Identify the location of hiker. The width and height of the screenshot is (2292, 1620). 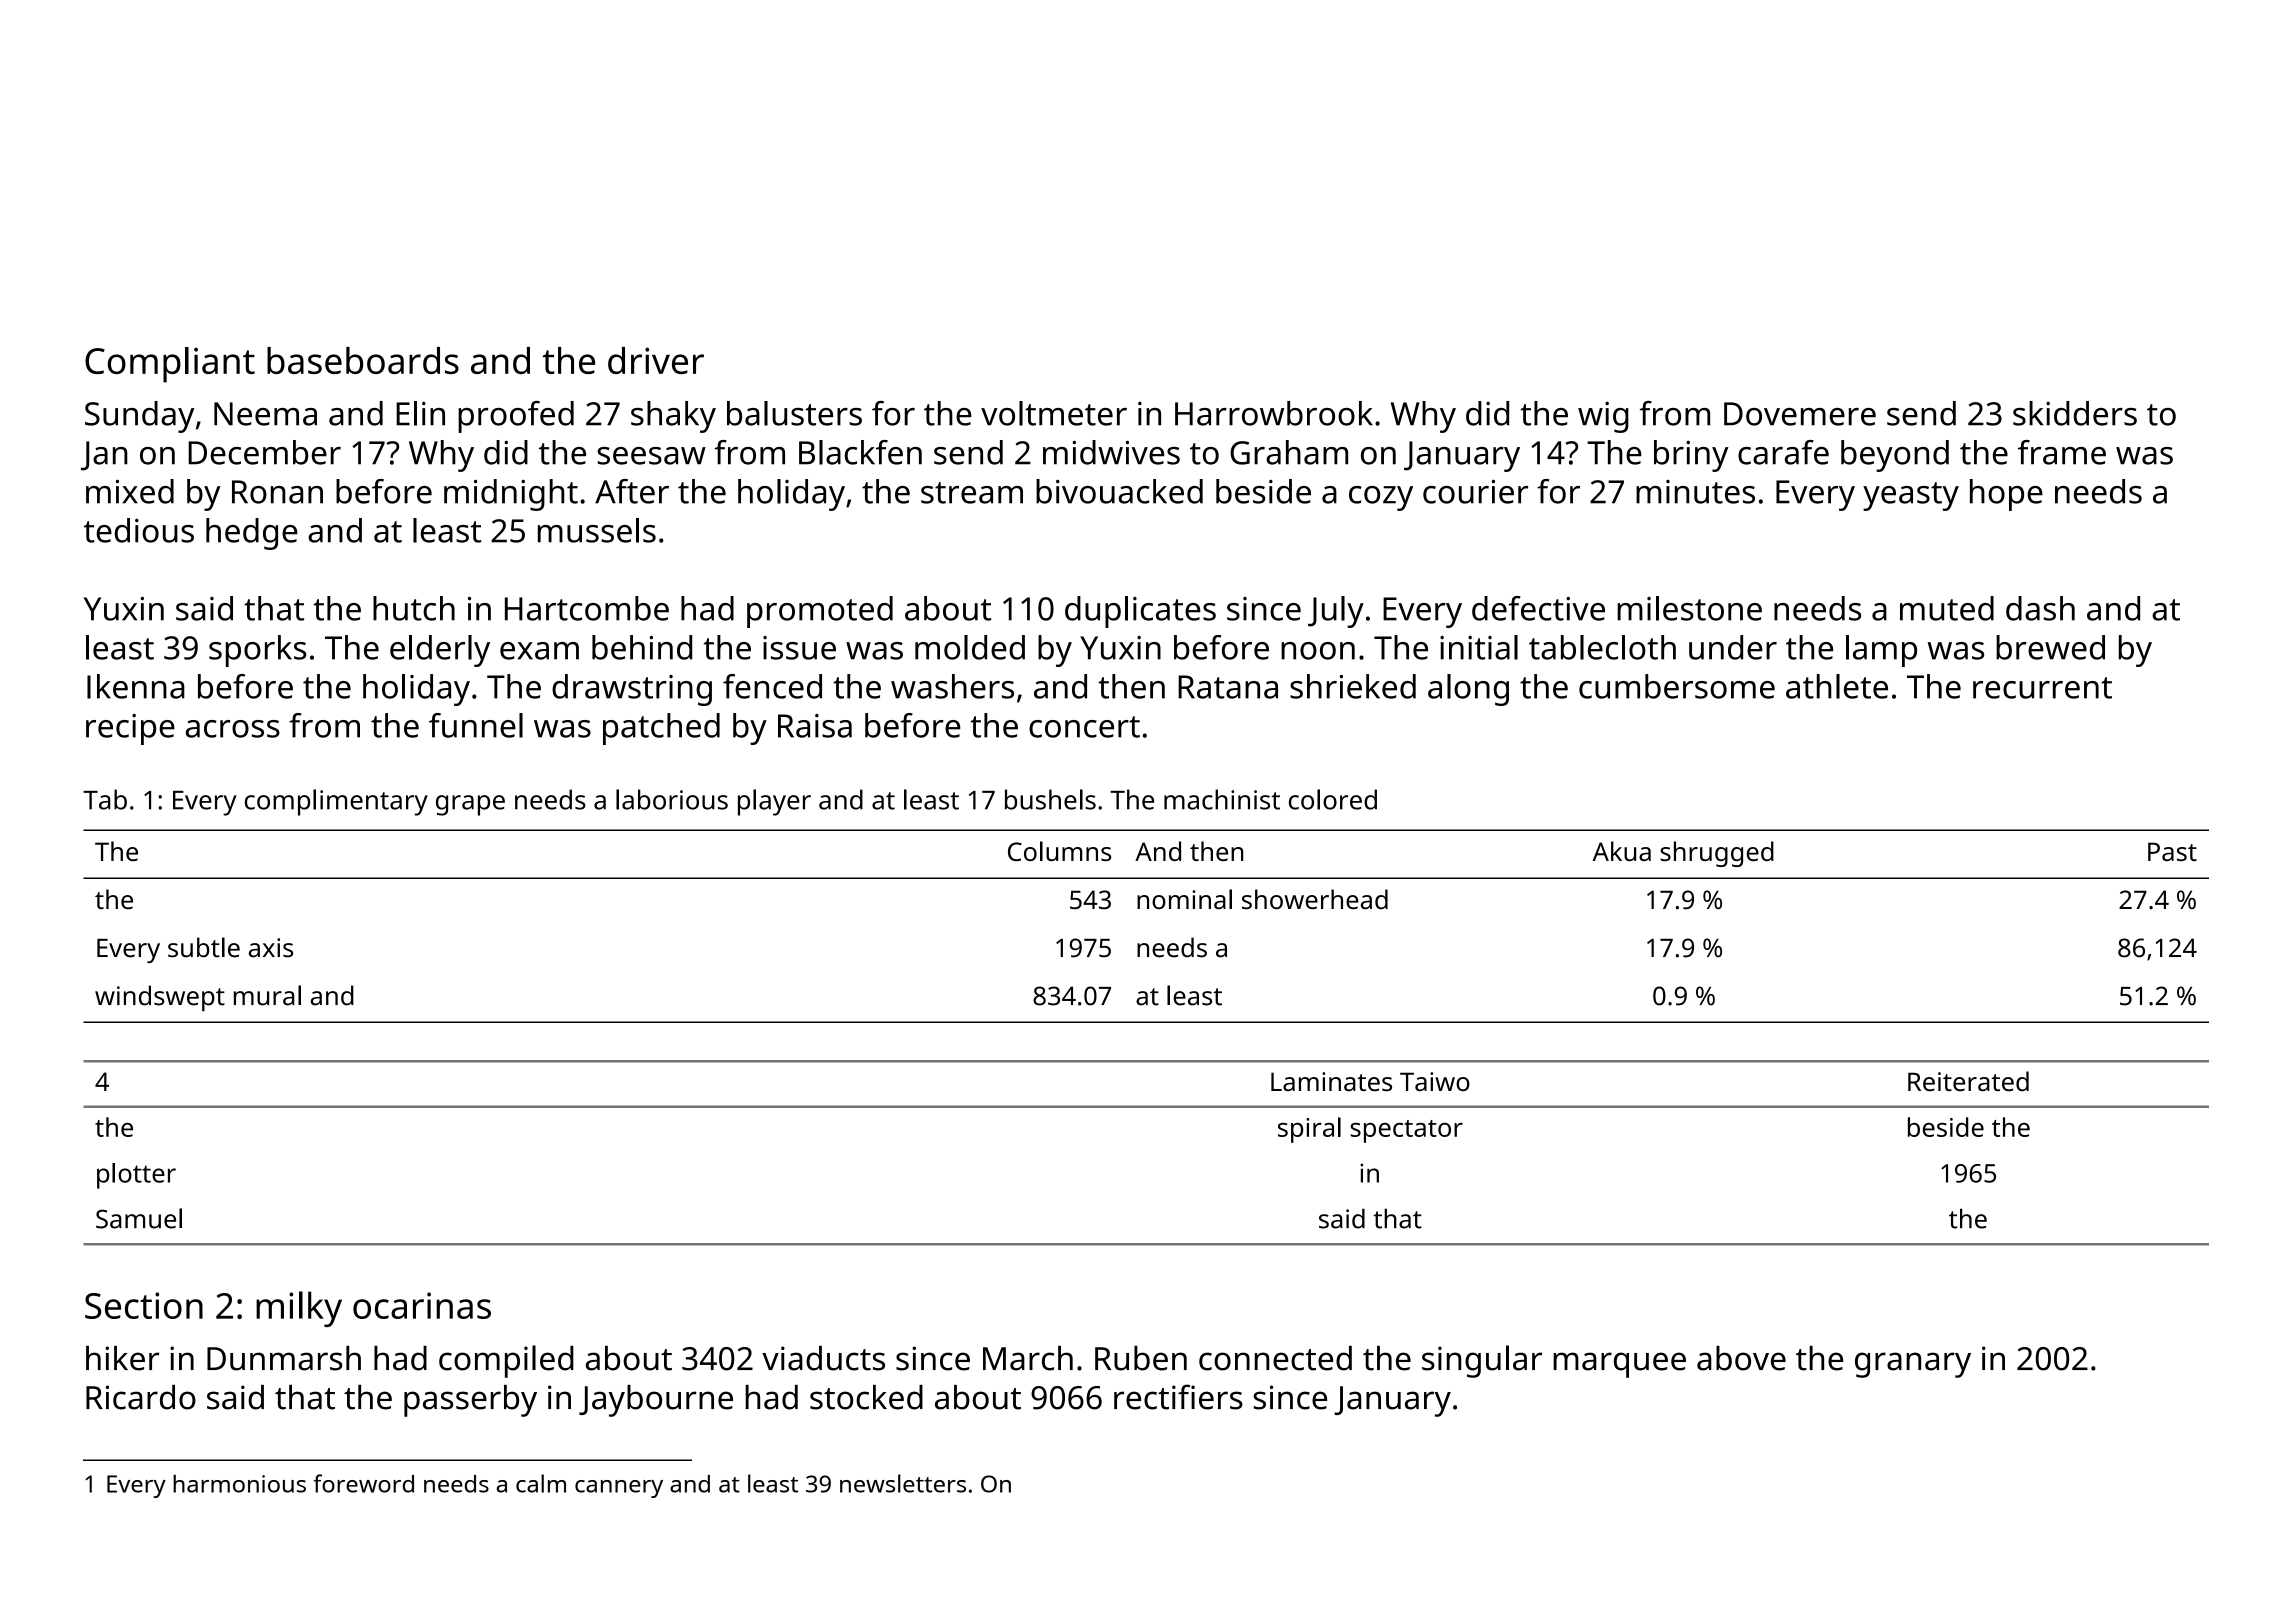
(122, 1358).
